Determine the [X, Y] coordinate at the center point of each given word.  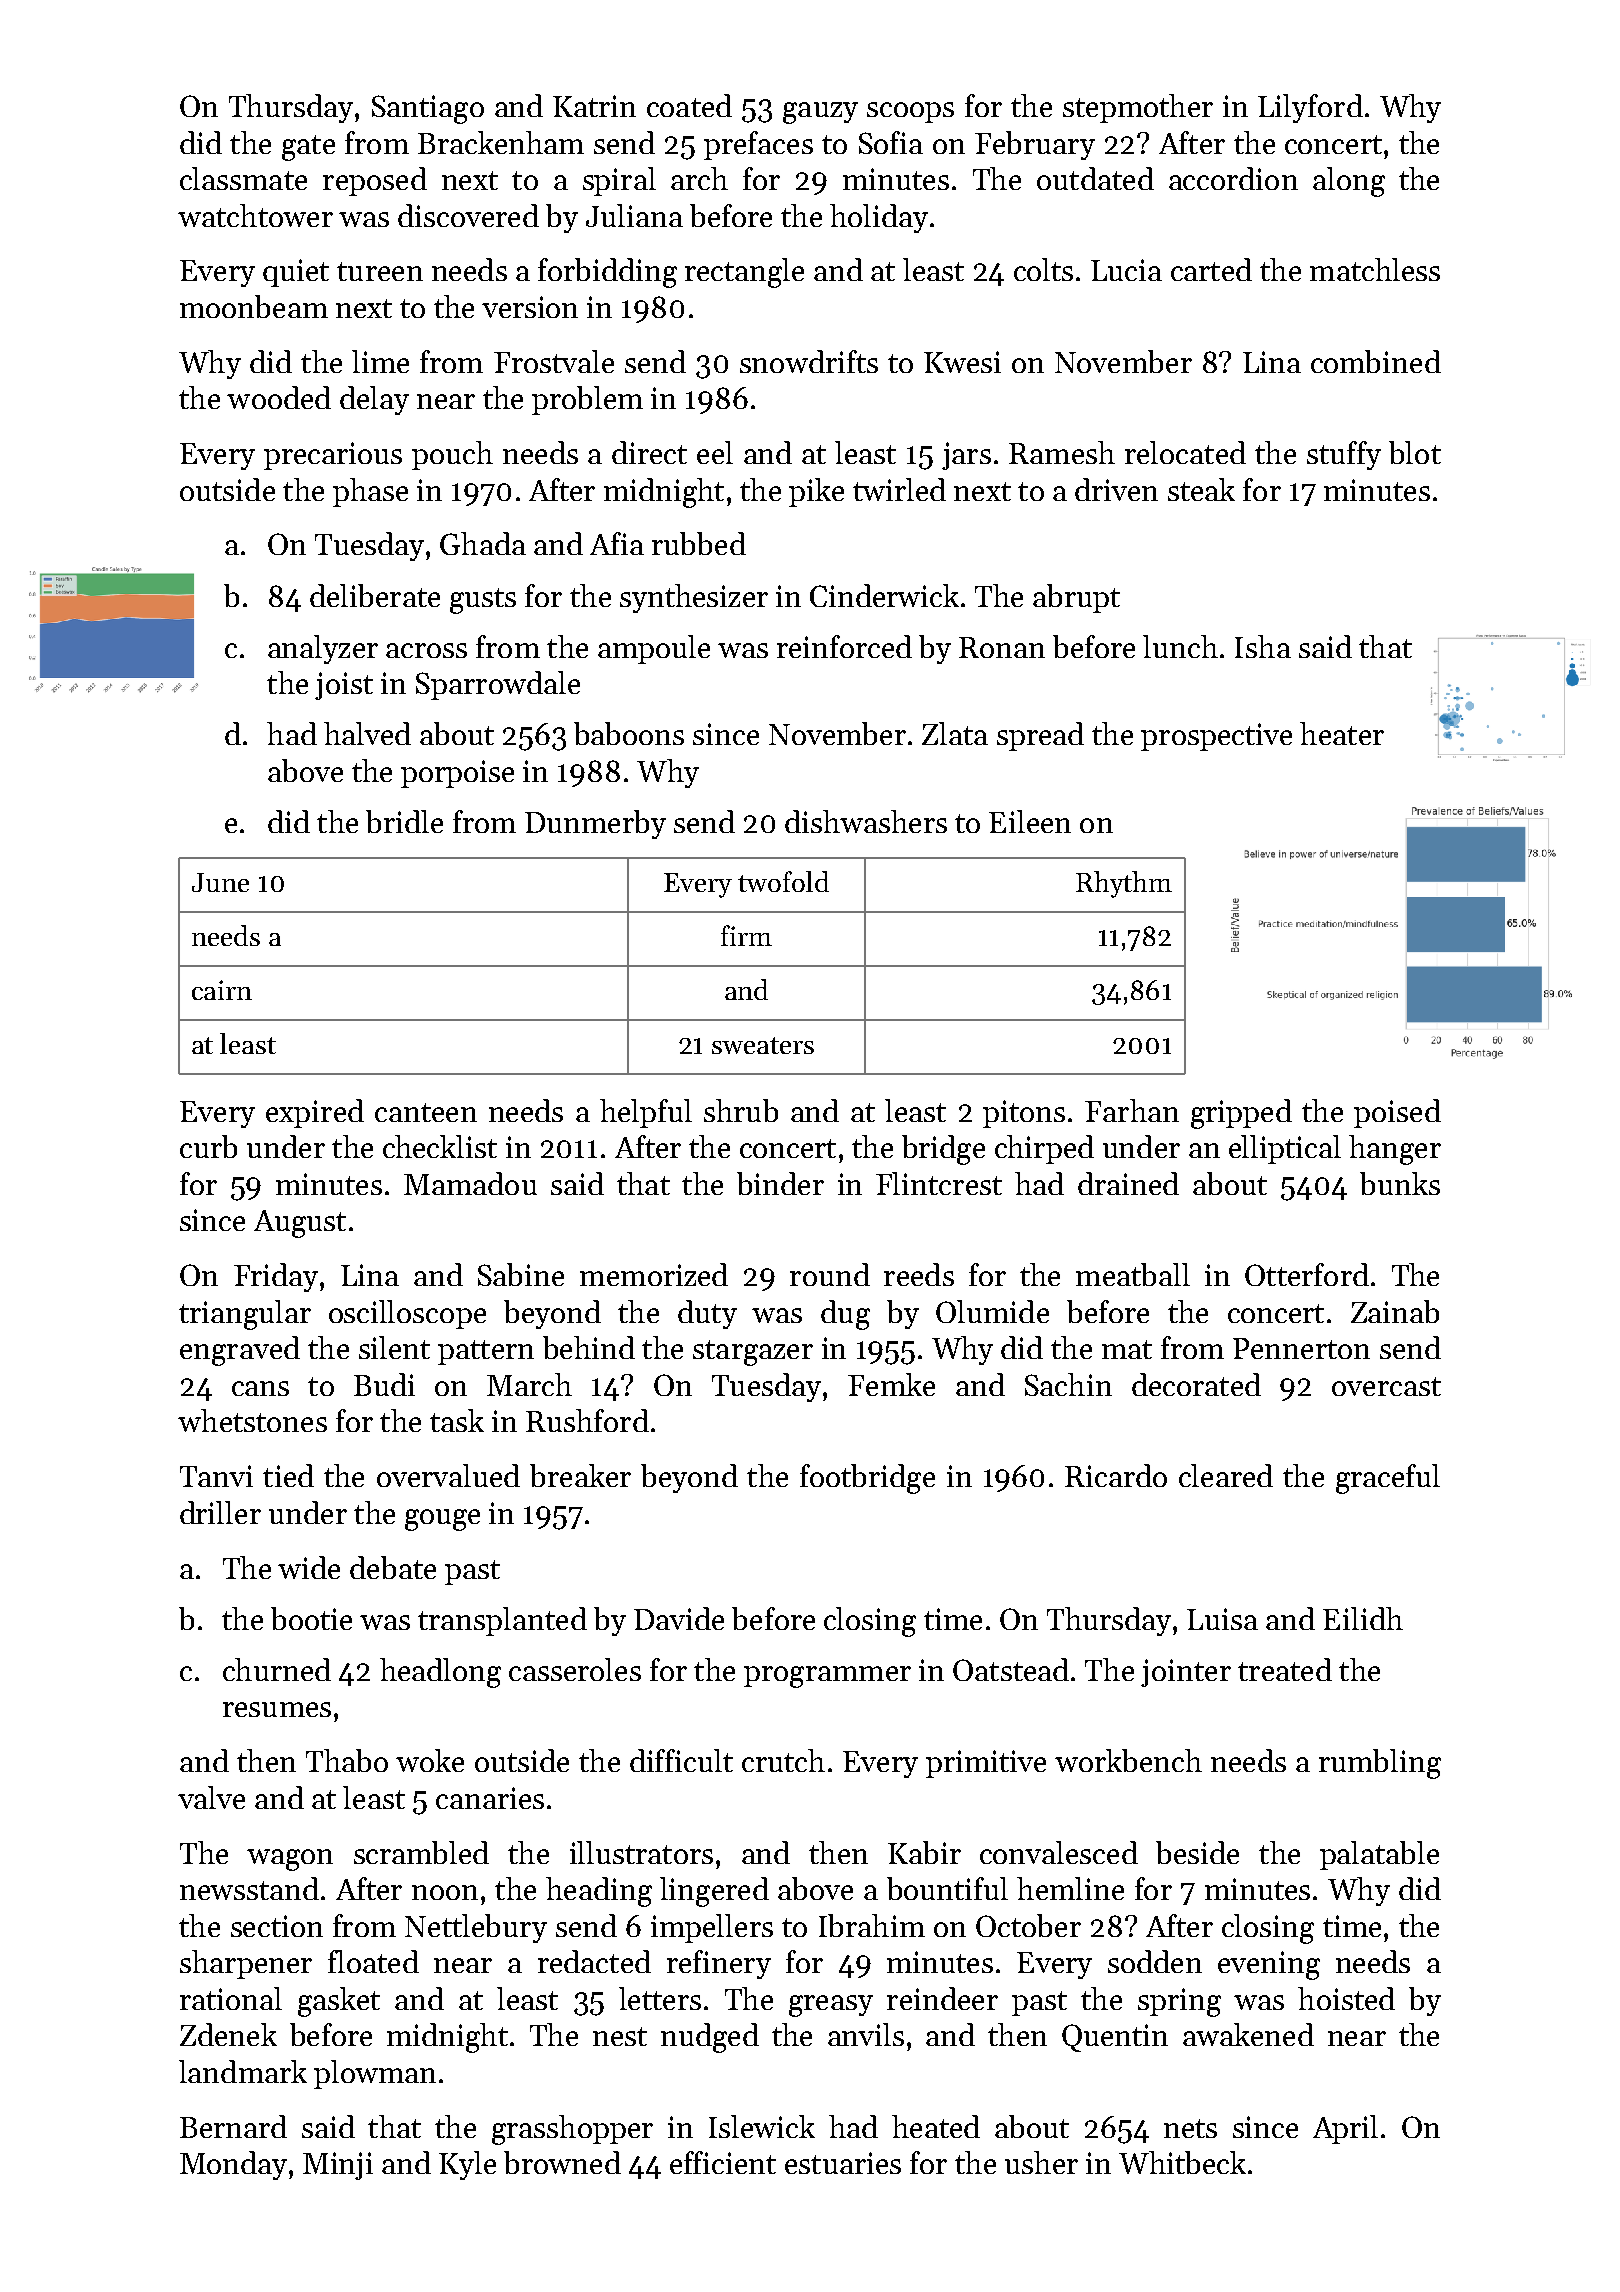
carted [1211, 269]
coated [689, 105]
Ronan [1002, 647]
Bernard [233, 2126]
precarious [333, 456]
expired [315, 1113]
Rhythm [1124, 884]
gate [308, 148]
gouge [442, 1520]
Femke [891, 1384]
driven [1116, 489]
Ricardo [1116, 1475]
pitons [1024, 1114]
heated [936, 2126]
